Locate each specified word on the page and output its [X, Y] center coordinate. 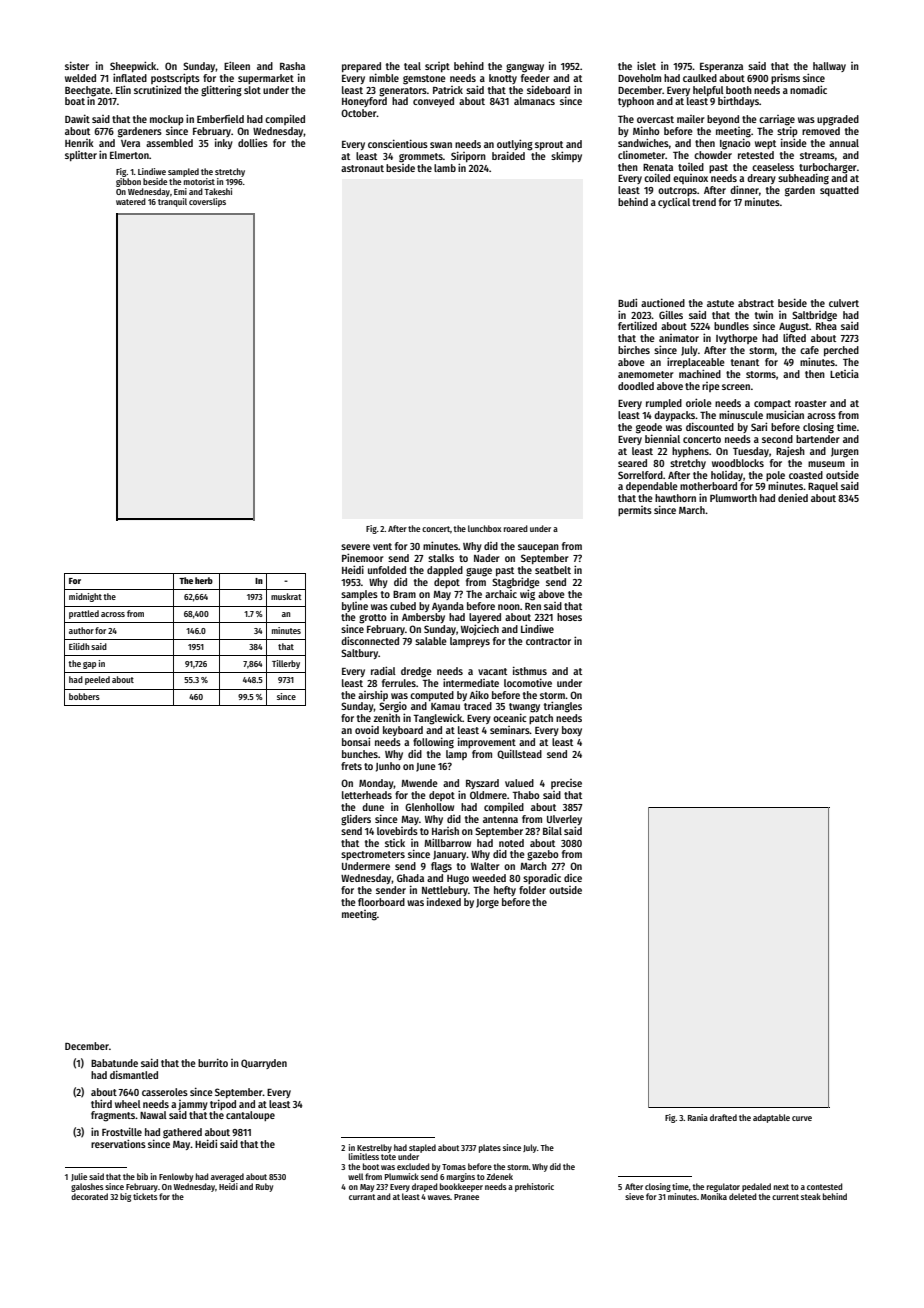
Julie [79, 1177]
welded [80, 78]
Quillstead [519, 754]
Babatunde [114, 1063]
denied [793, 498]
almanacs [534, 101]
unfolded [387, 570]
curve [802, 1118]
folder [532, 890]
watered [131, 201]
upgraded [838, 120]
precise [566, 784]
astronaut [362, 168]
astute [720, 303]
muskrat [286, 596]
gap [89, 665]
